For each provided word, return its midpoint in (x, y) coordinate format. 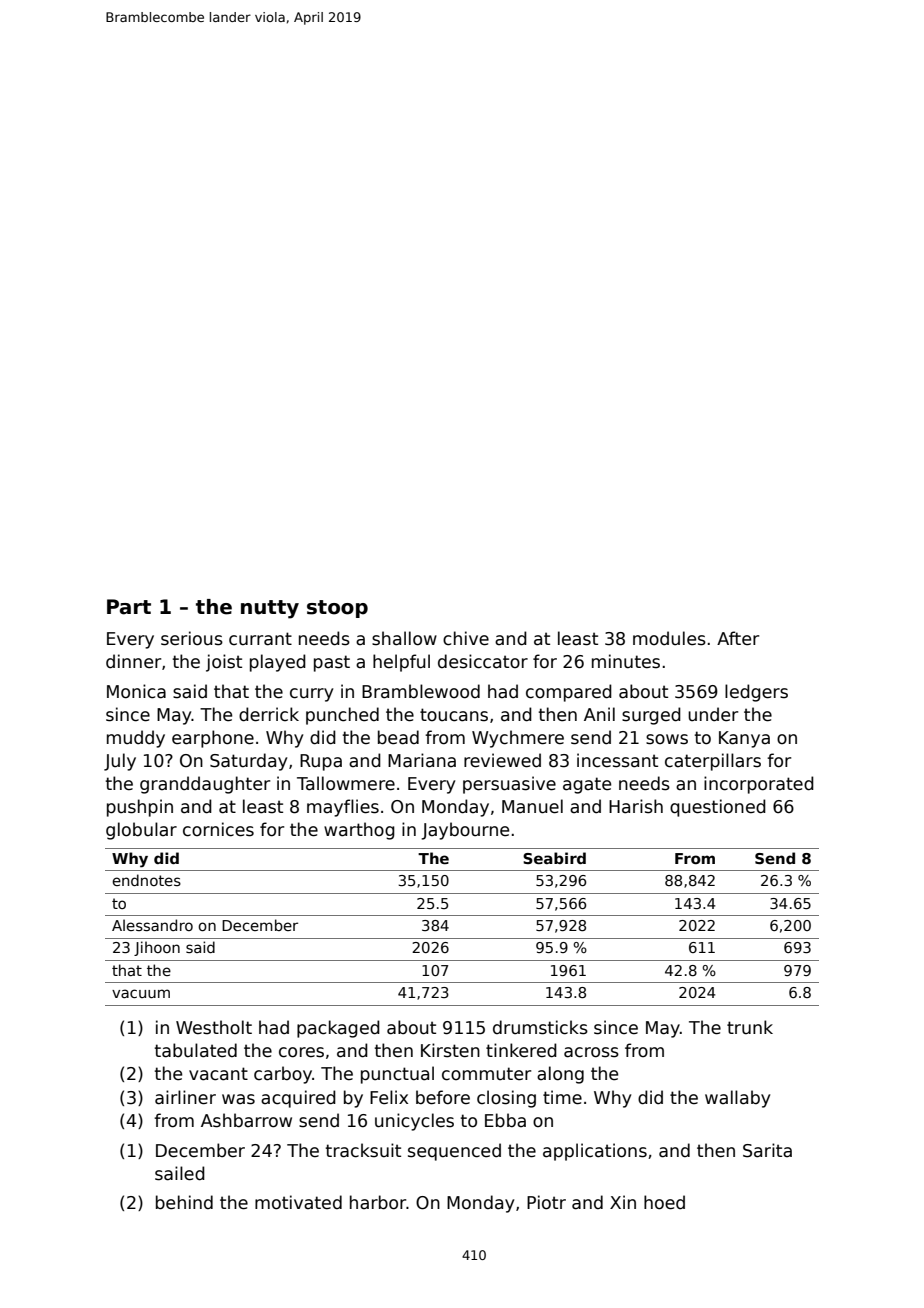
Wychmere (518, 739)
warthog (359, 831)
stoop (337, 609)
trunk (750, 1027)
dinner (133, 661)
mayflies (343, 808)
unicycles (414, 1122)
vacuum (141, 993)
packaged (338, 1029)
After (738, 638)
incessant (617, 760)
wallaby (737, 1099)
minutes (626, 661)
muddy (136, 739)
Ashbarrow (246, 1120)
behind (184, 1202)
